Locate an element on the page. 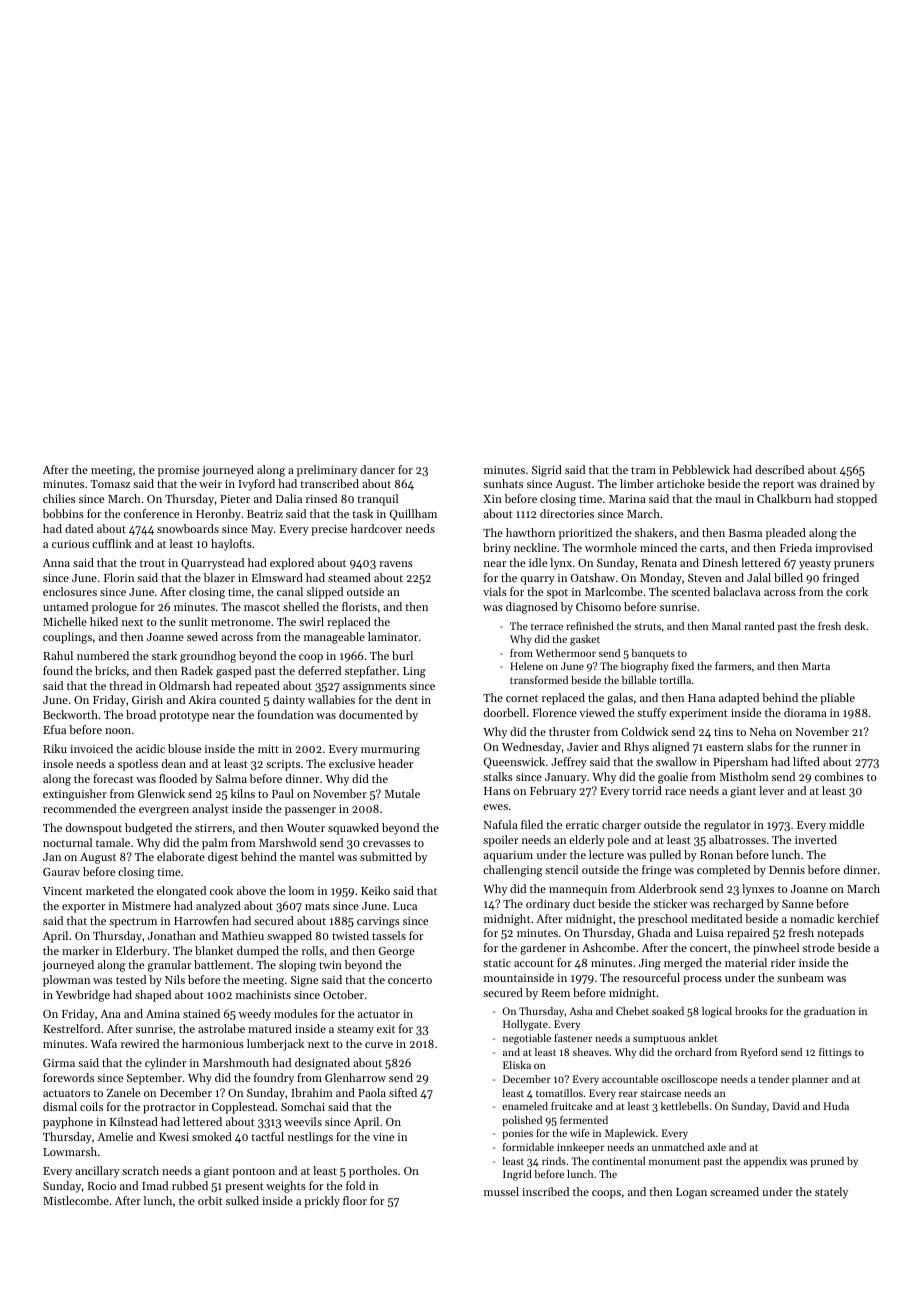 This page has height=1308, width=924. Oatshaw is located at coordinates (593, 577).
